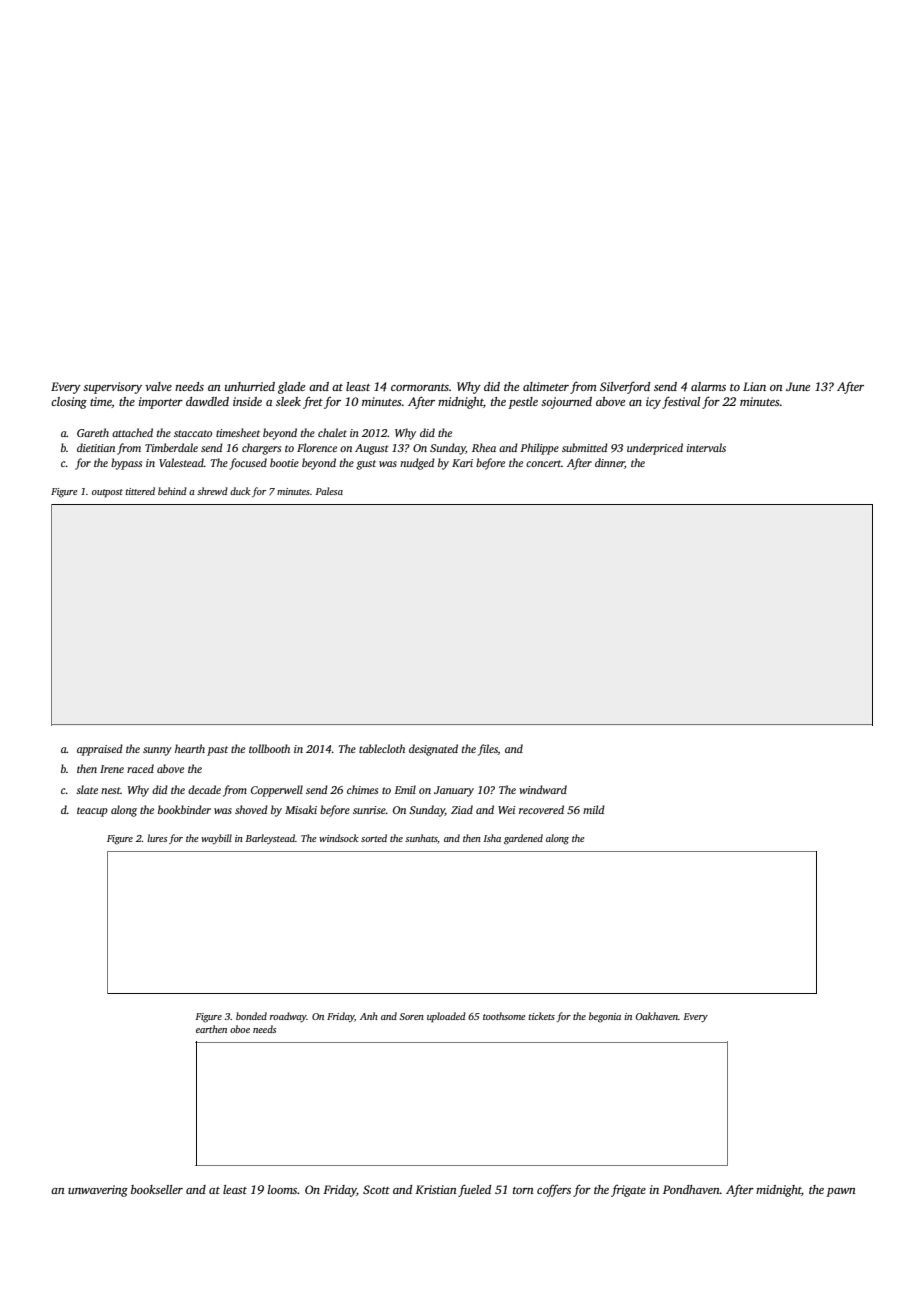 The image size is (924, 1308). Describe the element at coordinates (594, 809) in the screenshot. I see `mild` at that location.
